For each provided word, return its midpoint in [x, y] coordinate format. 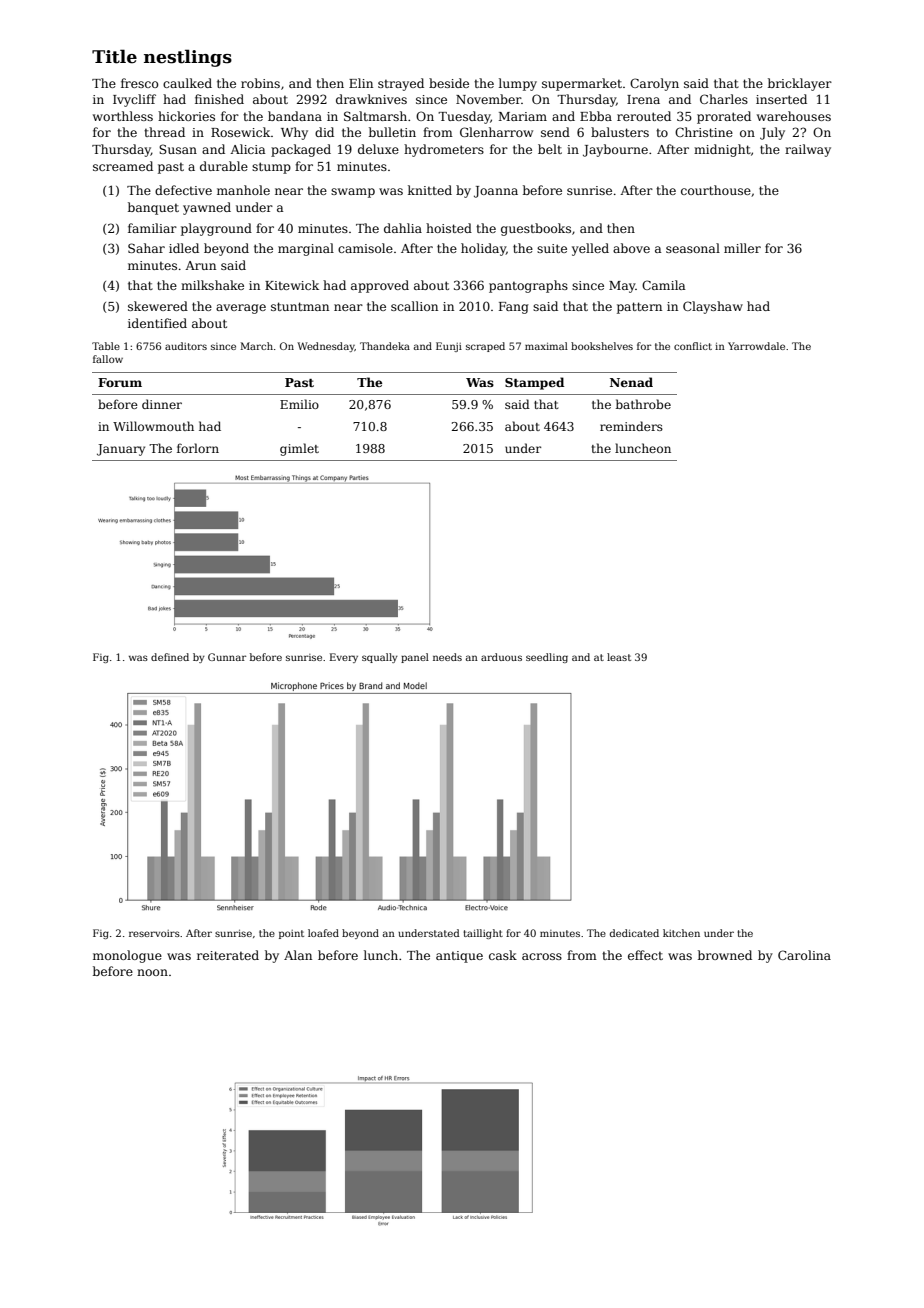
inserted [781, 99]
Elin [361, 83]
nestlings [188, 58]
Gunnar [227, 657]
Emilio [299, 404]
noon [152, 972]
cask [503, 955]
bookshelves [602, 346]
